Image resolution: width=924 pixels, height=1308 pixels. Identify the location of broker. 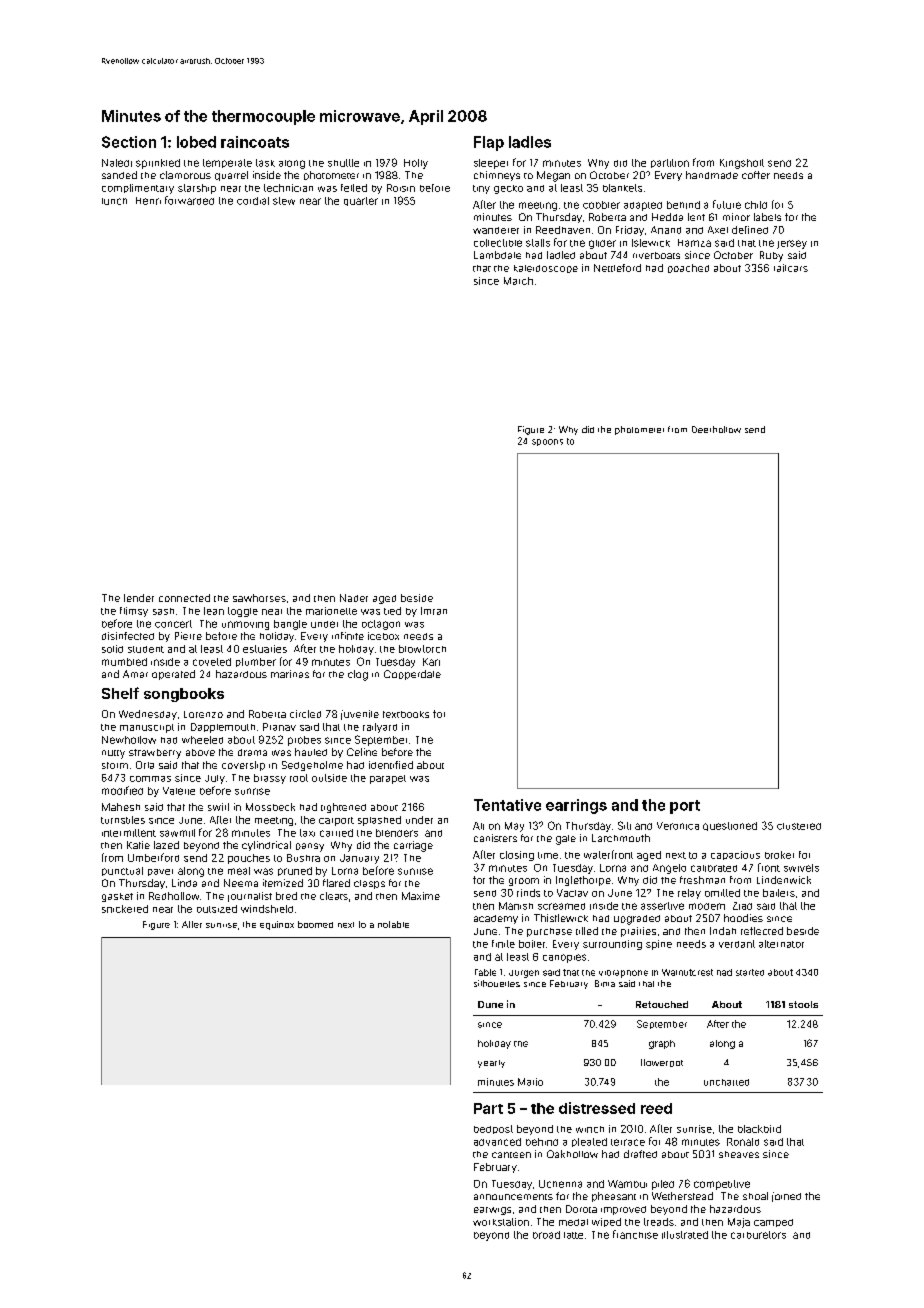
(779, 855).
